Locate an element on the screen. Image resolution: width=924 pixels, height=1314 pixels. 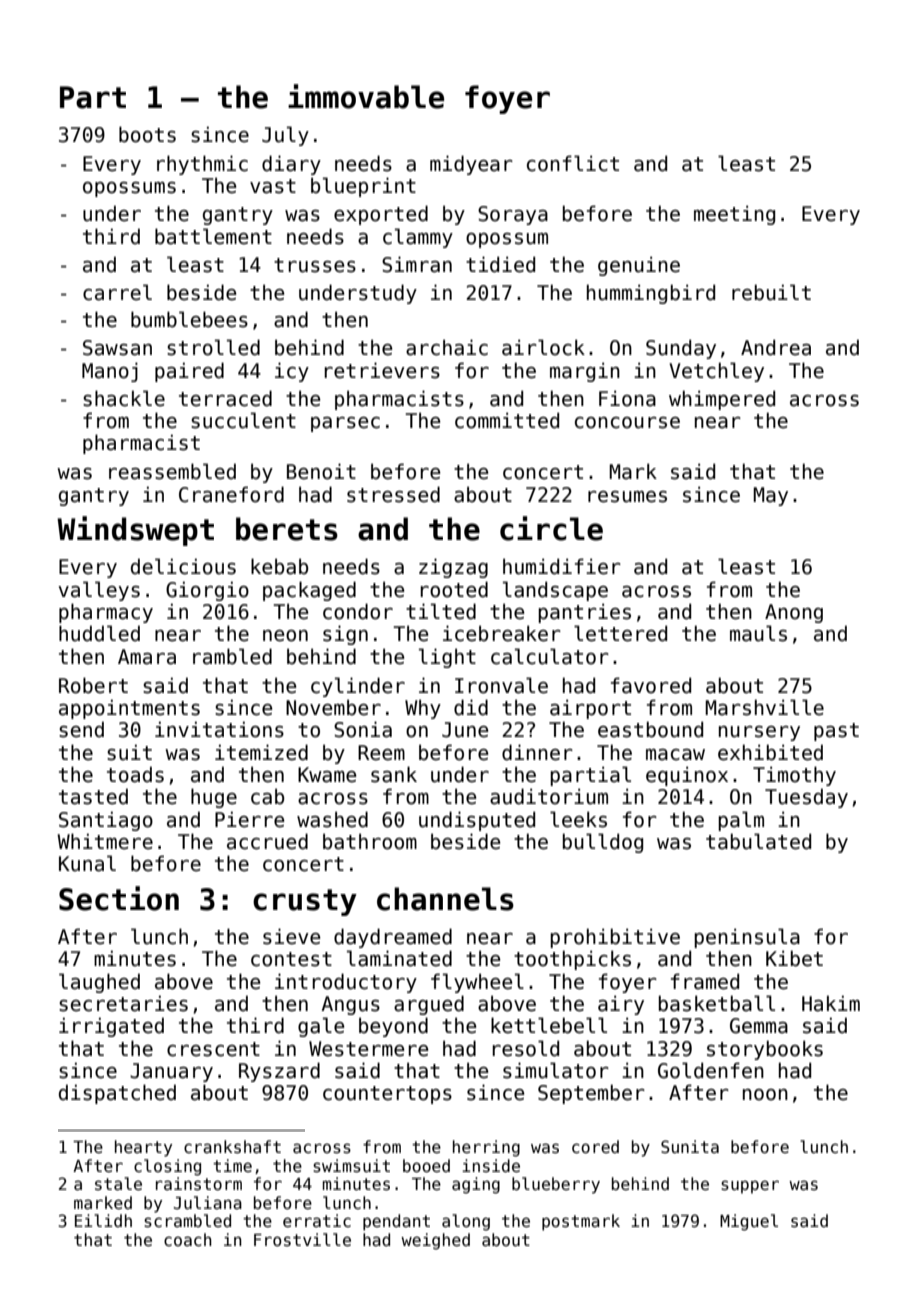
huge is located at coordinates (214, 798).
